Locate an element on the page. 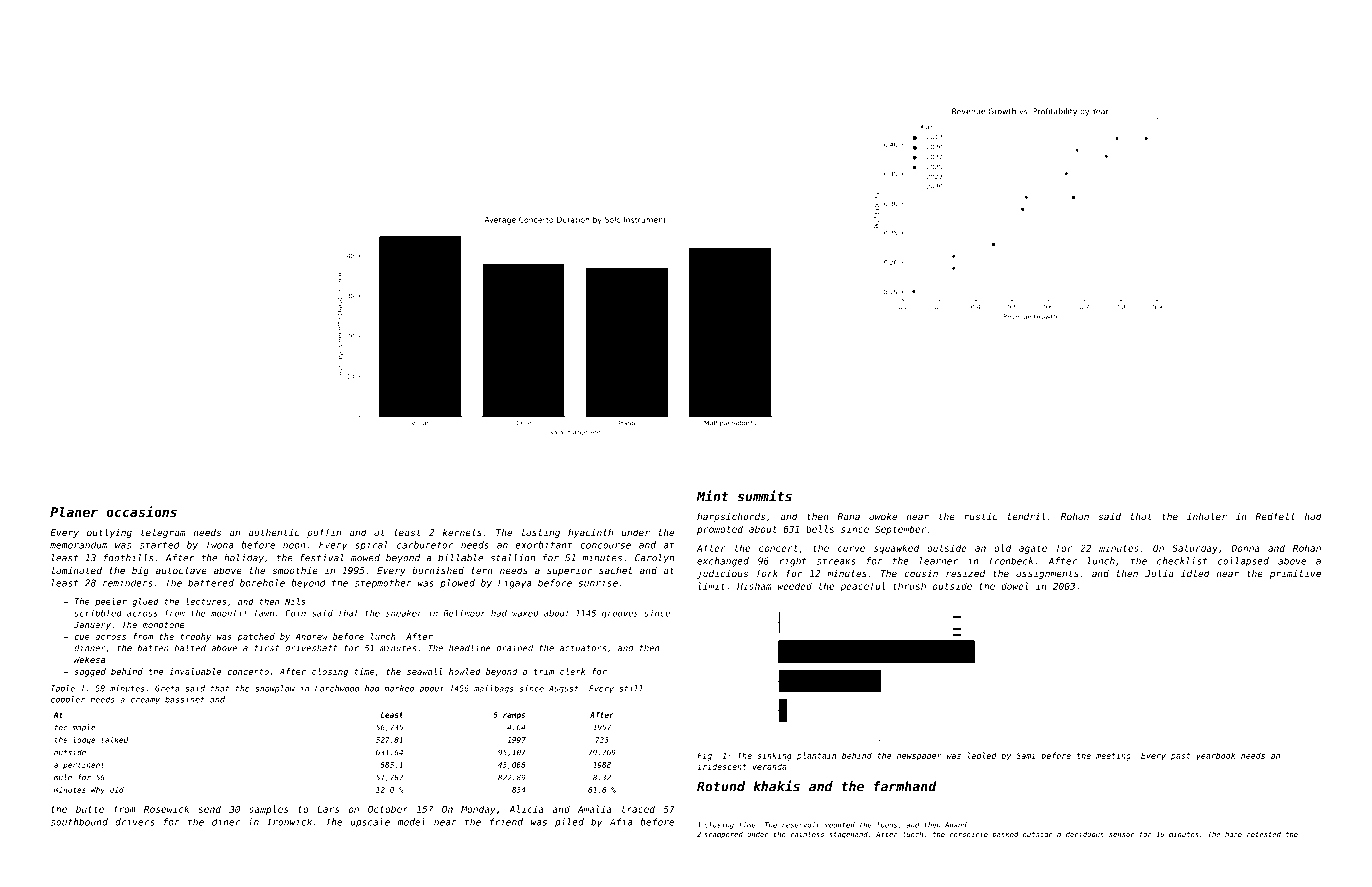 The image size is (1372, 887). chronicle is located at coordinates (969, 834).
